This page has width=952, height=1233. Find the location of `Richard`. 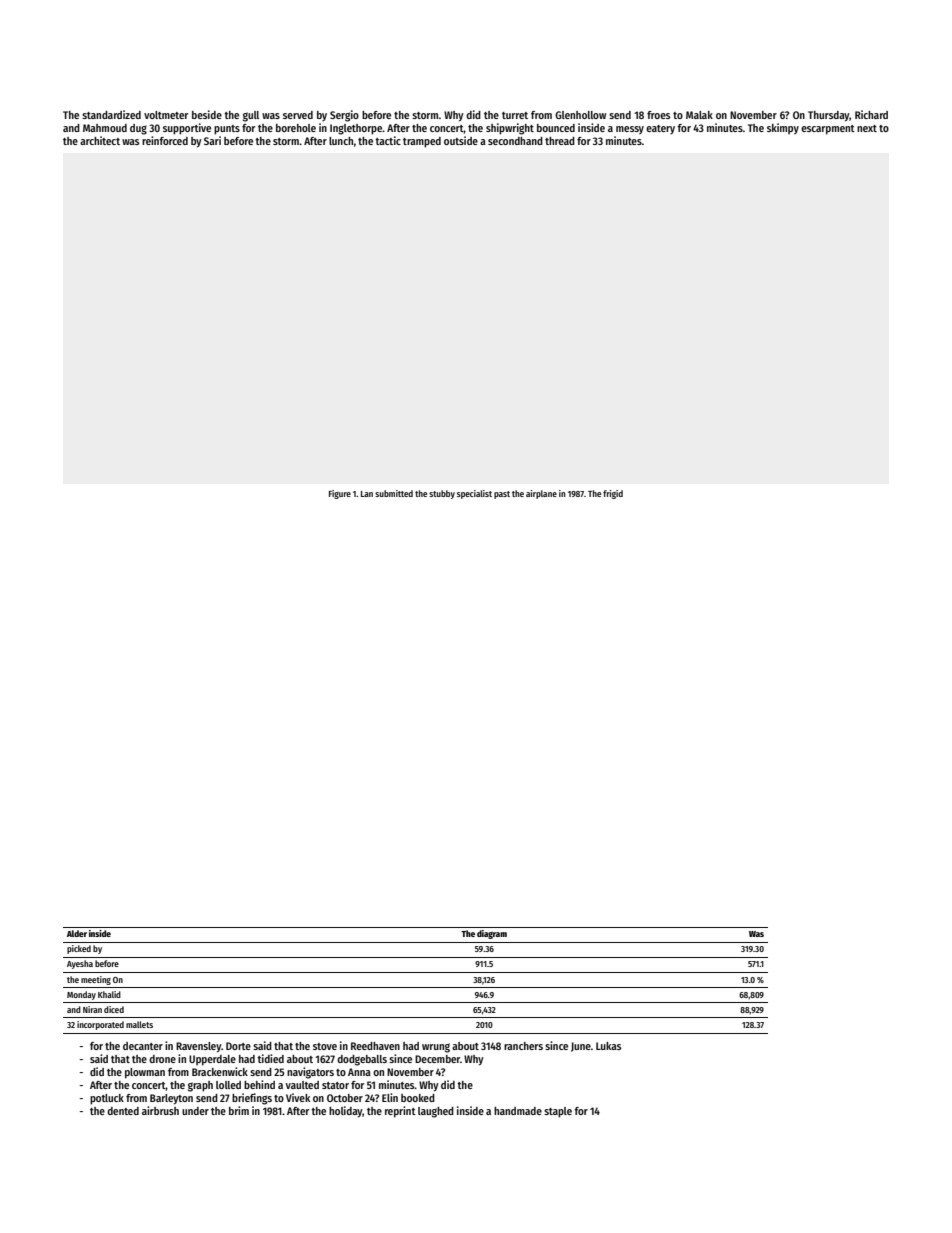

Richard is located at coordinates (871, 114).
